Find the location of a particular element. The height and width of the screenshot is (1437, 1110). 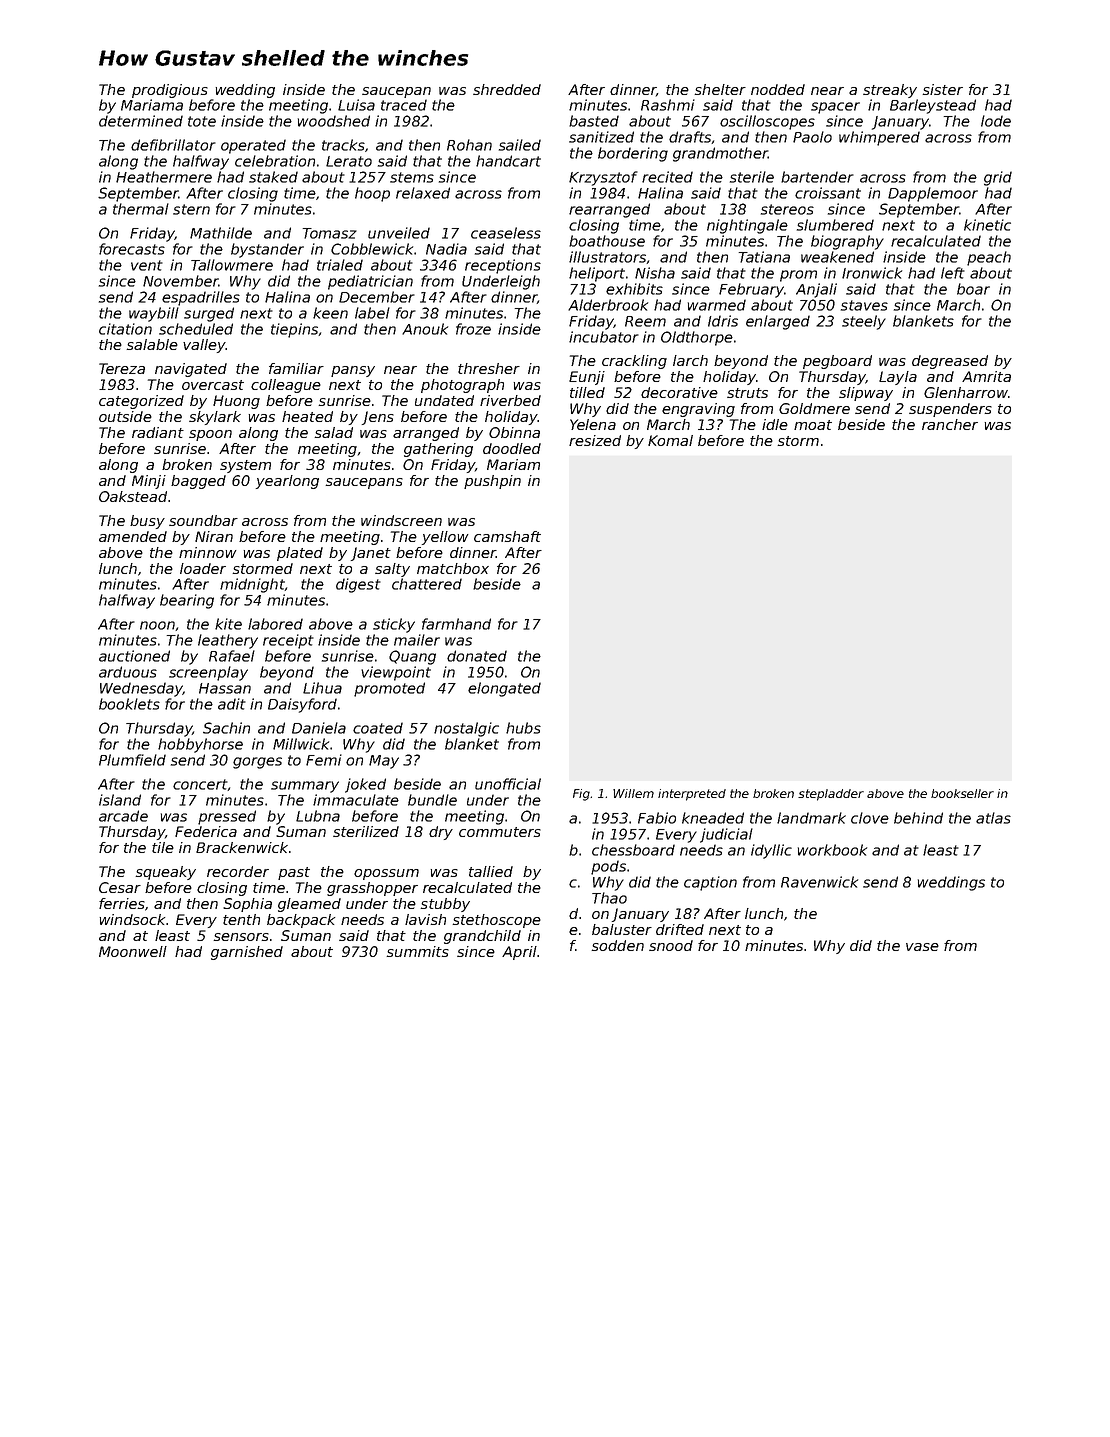

behind is located at coordinates (918, 818).
